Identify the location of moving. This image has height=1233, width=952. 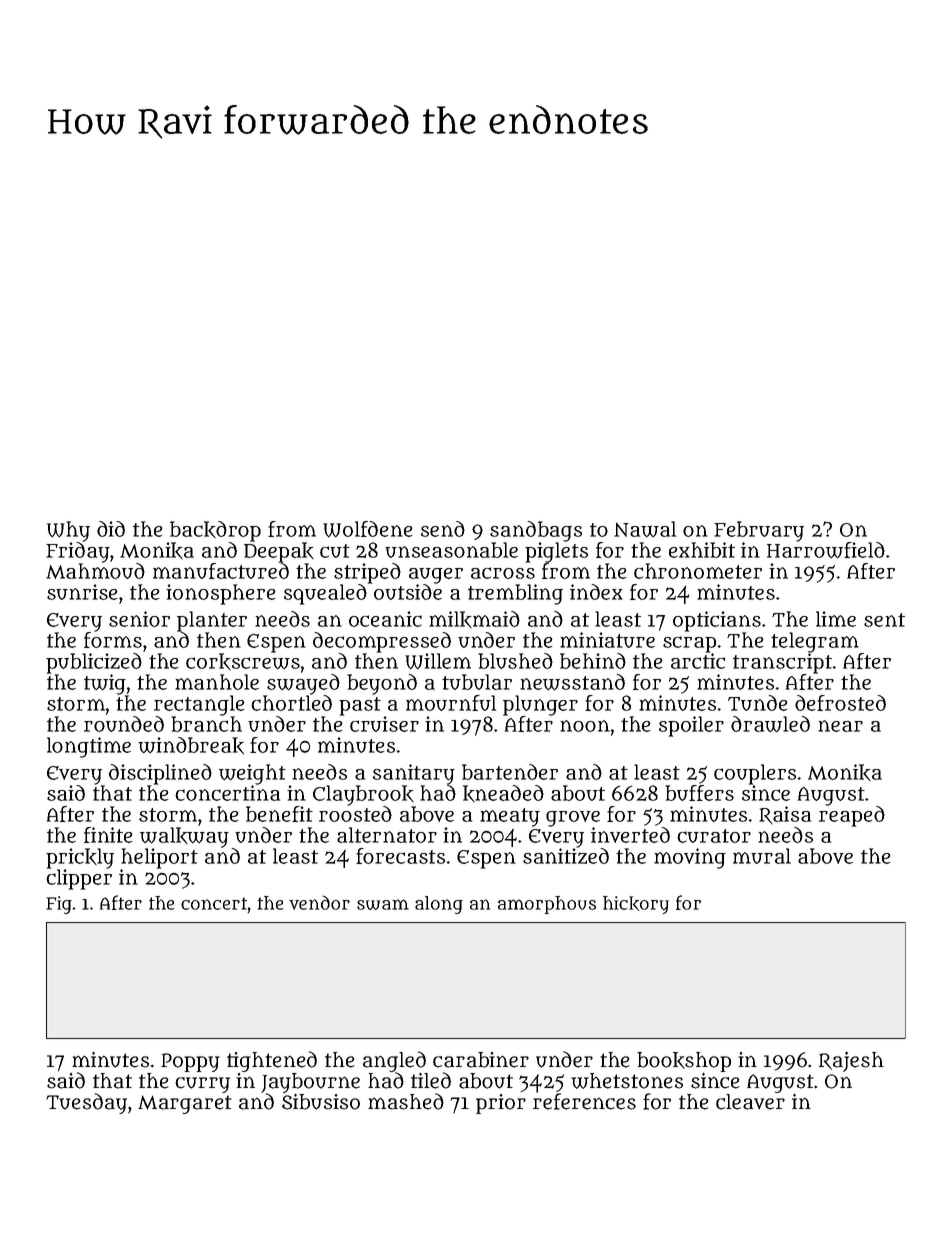
(690, 858).
